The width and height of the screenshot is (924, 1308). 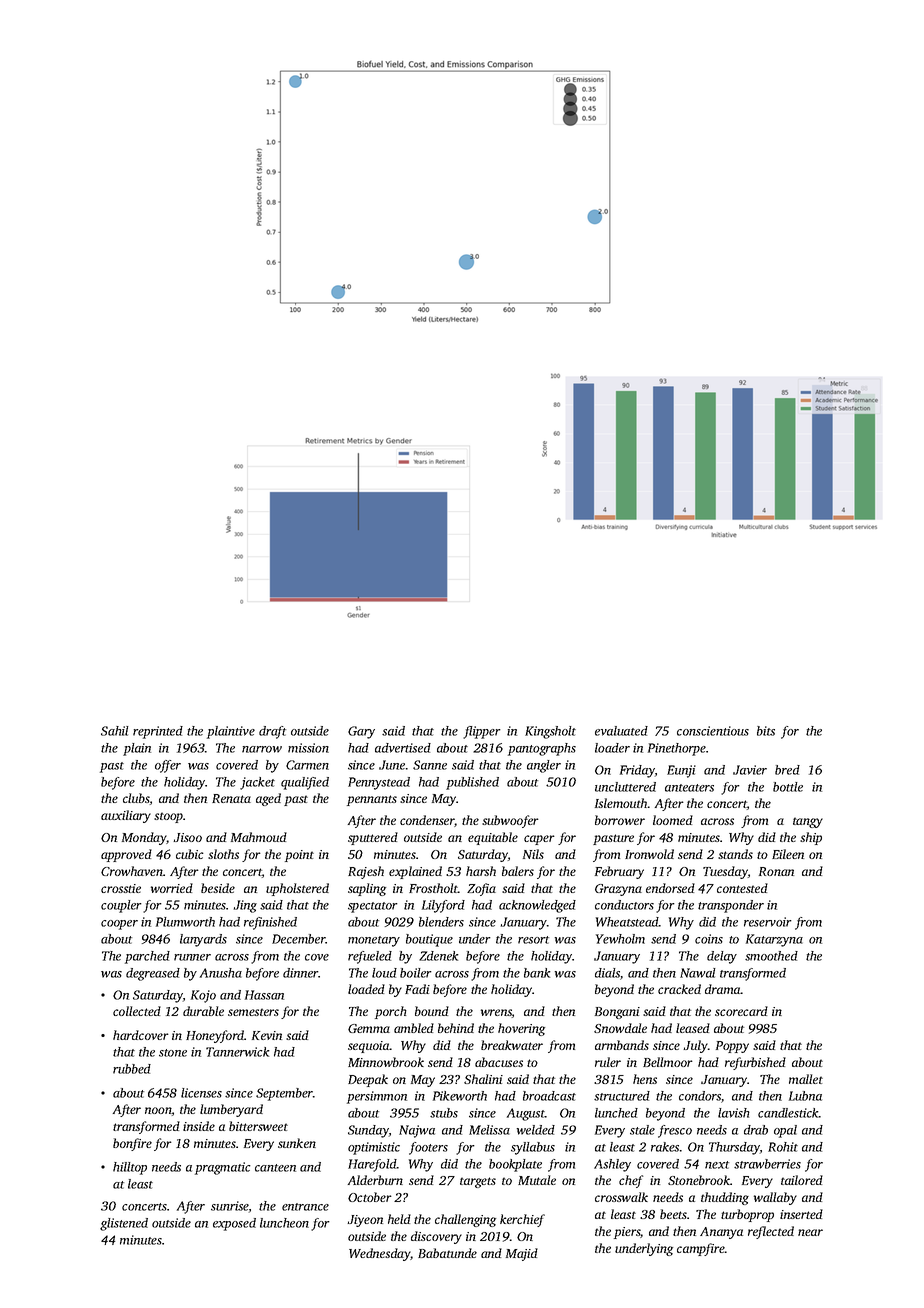 What do you see at coordinates (621, 731) in the screenshot?
I see `evaluated` at bounding box center [621, 731].
